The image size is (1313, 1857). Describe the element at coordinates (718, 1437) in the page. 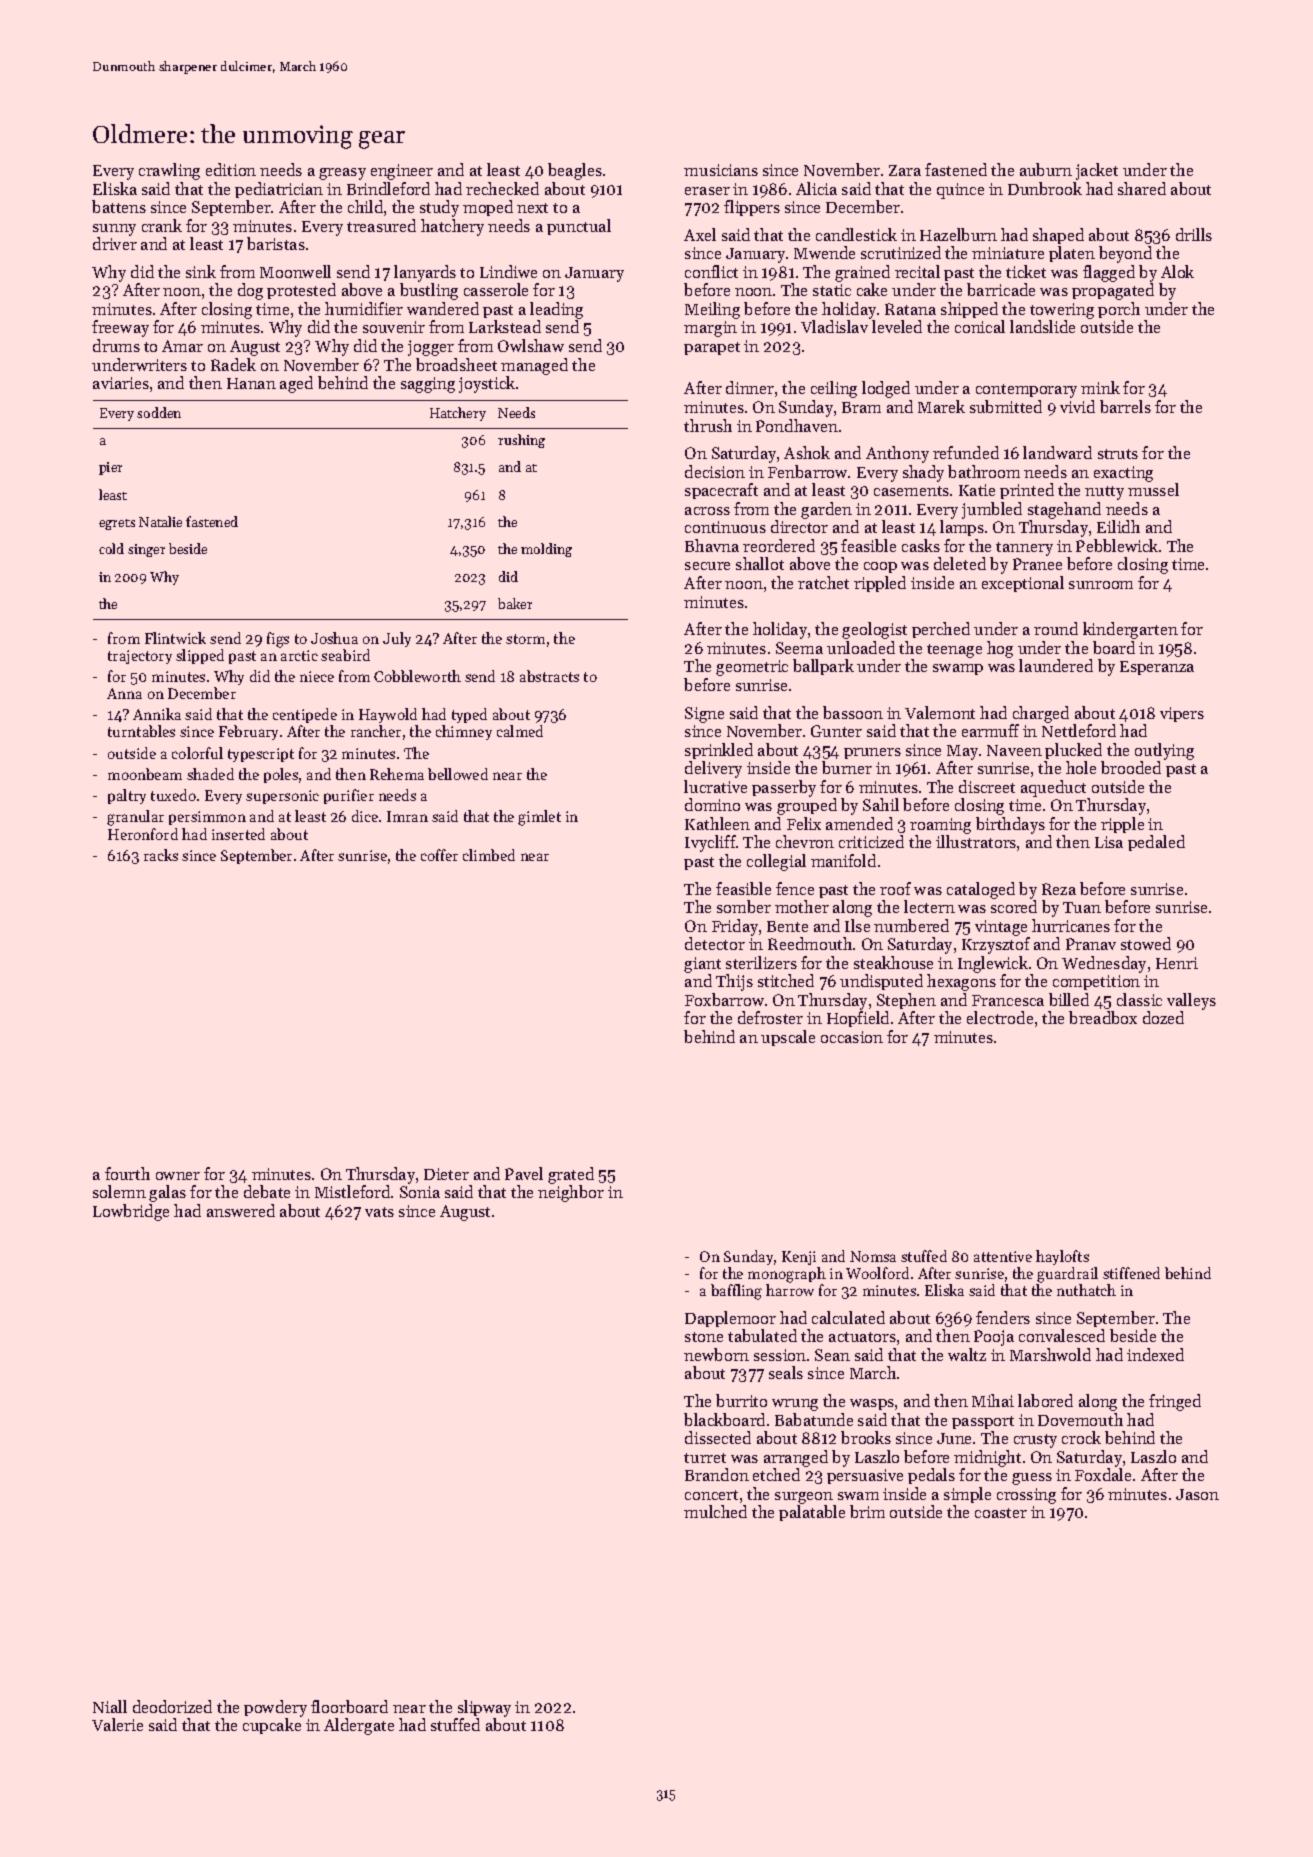

I see `dissected` at that location.
